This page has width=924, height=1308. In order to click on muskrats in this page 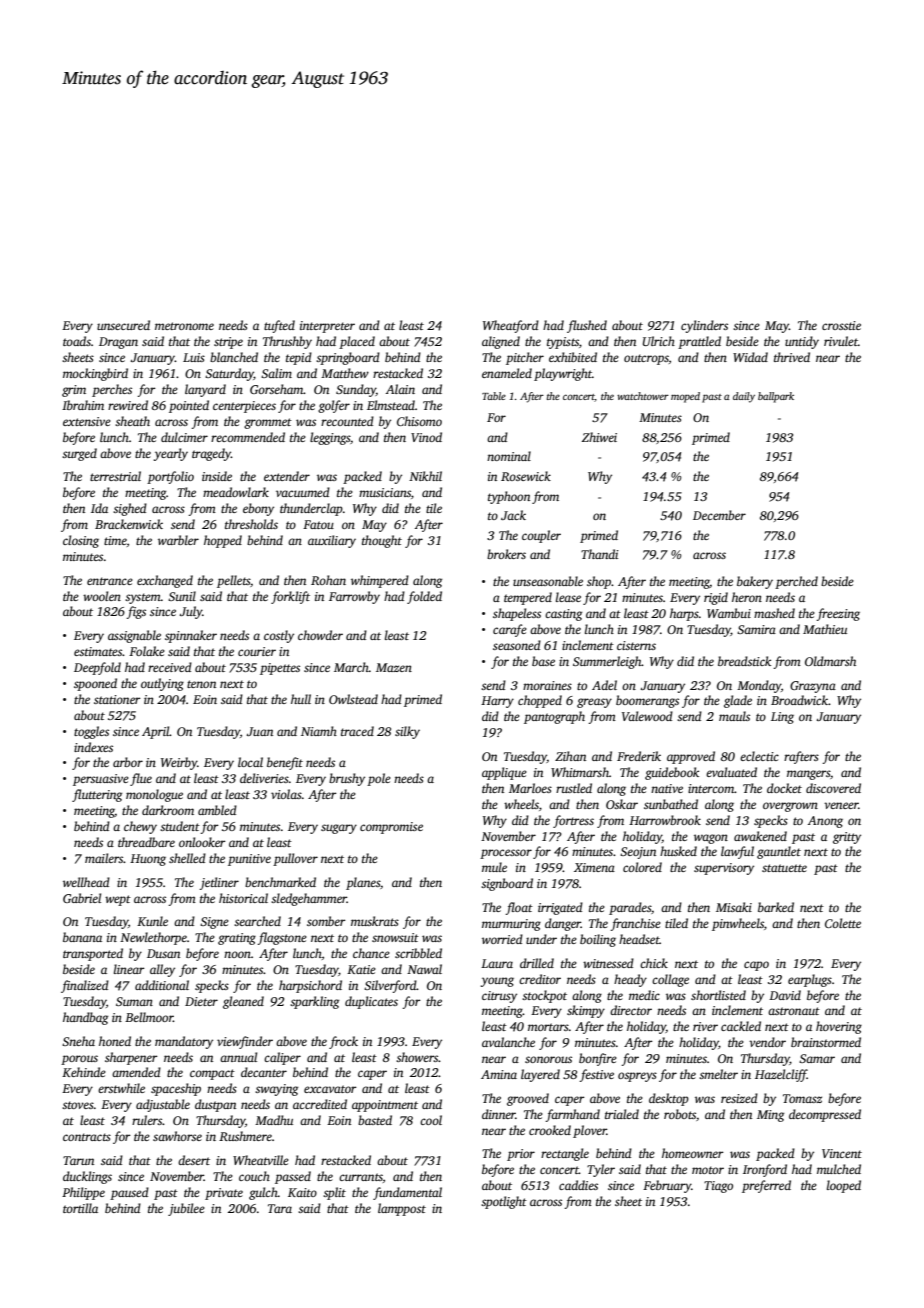, I will do `click(375, 921)`.
